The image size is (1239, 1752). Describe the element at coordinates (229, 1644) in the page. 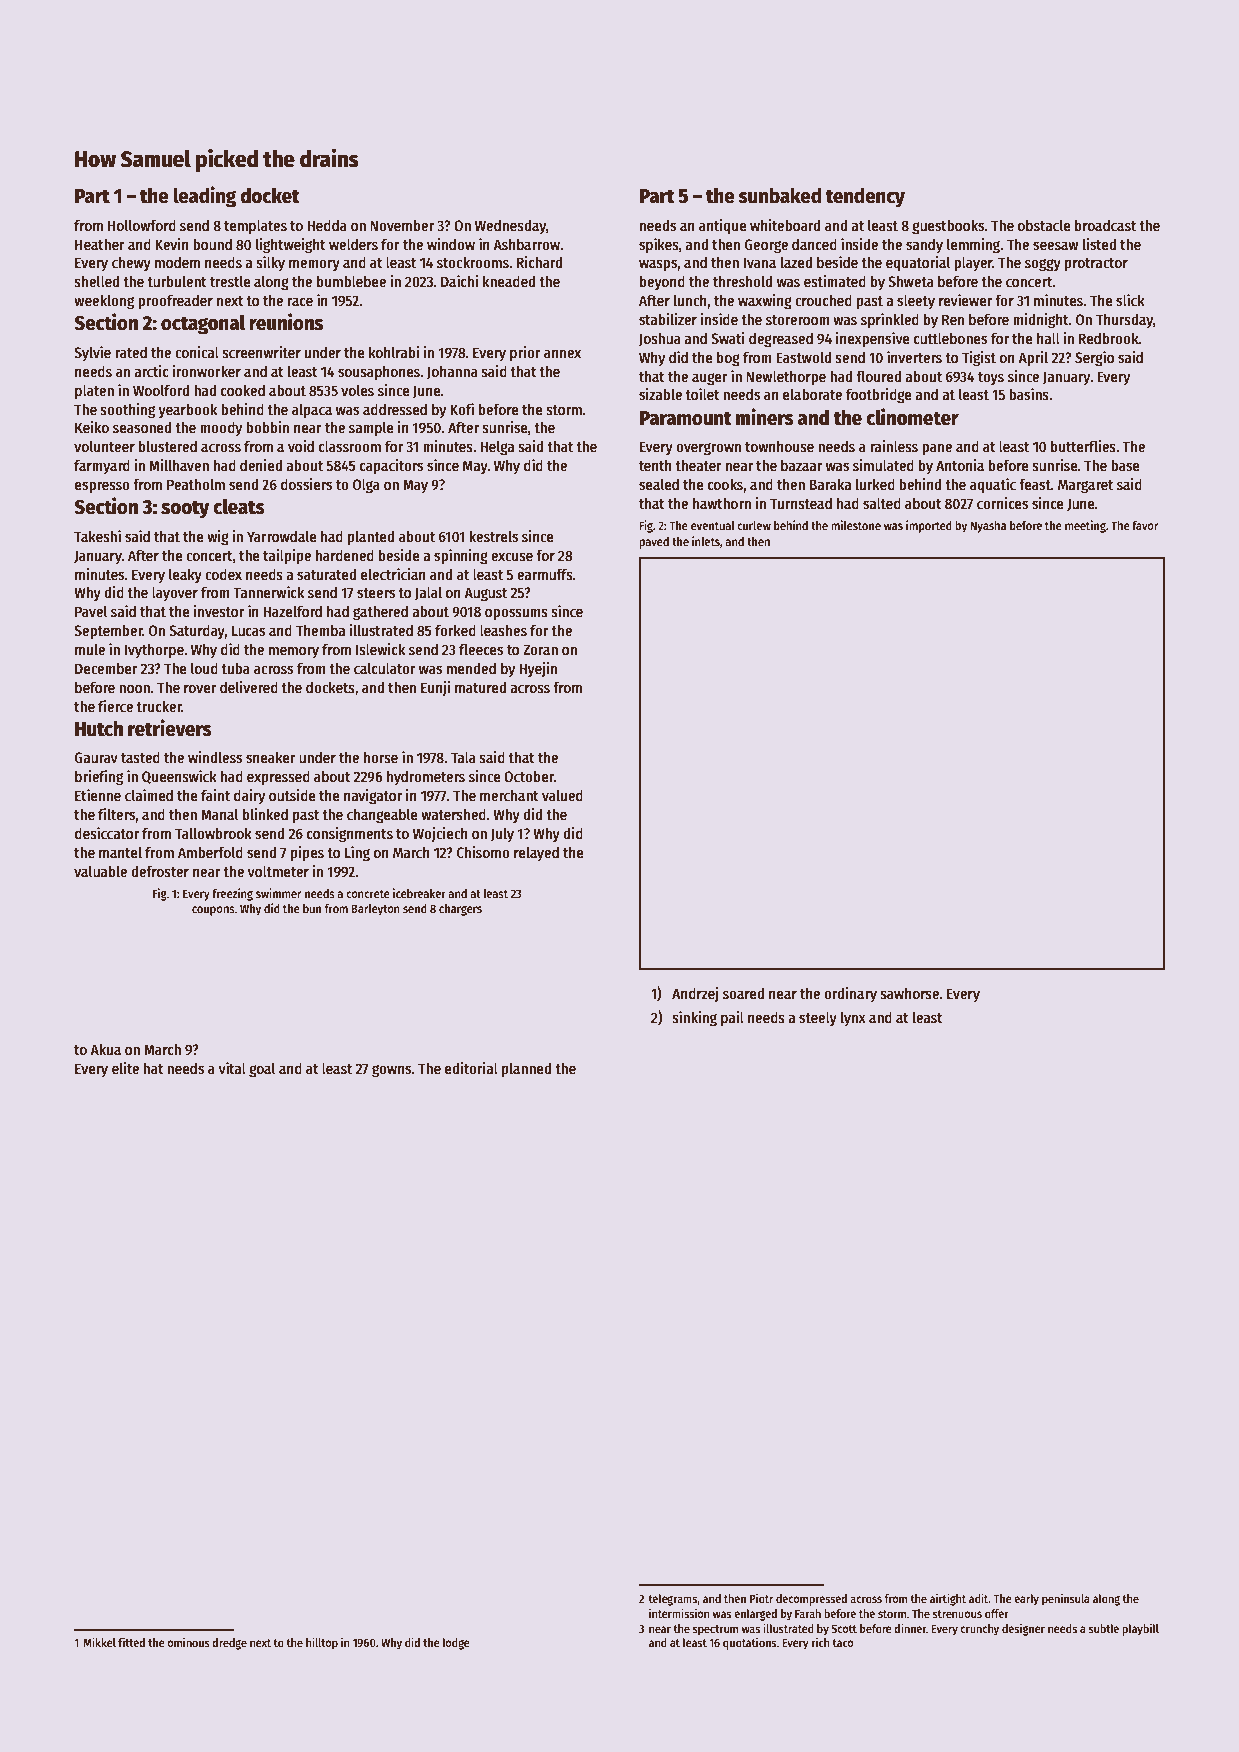

I see `dredge` at that location.
